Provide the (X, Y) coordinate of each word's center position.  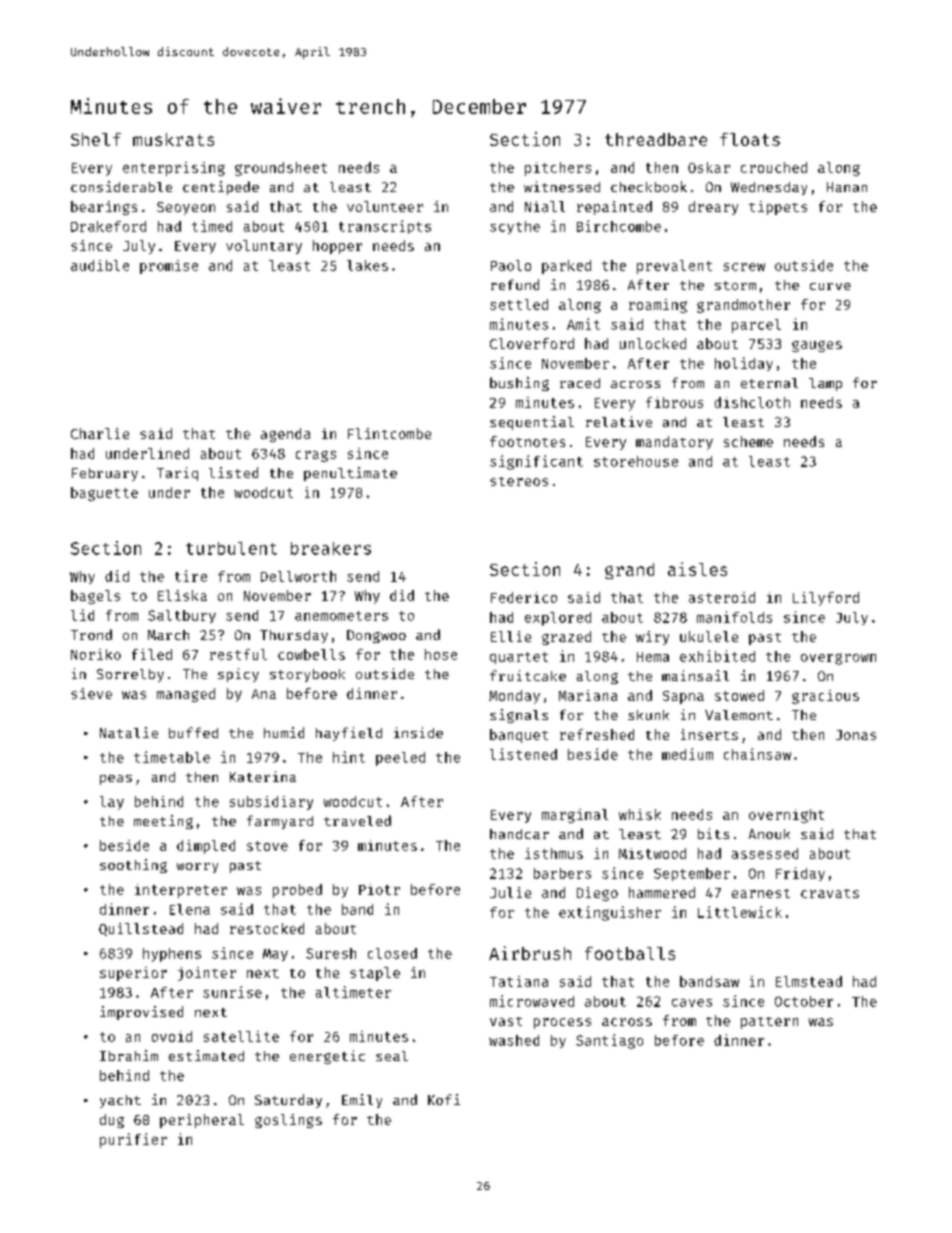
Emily (362, 1101)
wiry (652, 638)
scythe (515, 227)
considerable (121, 186)
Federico (524, 597)
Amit (583, 324)
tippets (778, 208)
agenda (285, 435)
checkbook (649, 186)
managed (186, 695)
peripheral (202, 1121)
